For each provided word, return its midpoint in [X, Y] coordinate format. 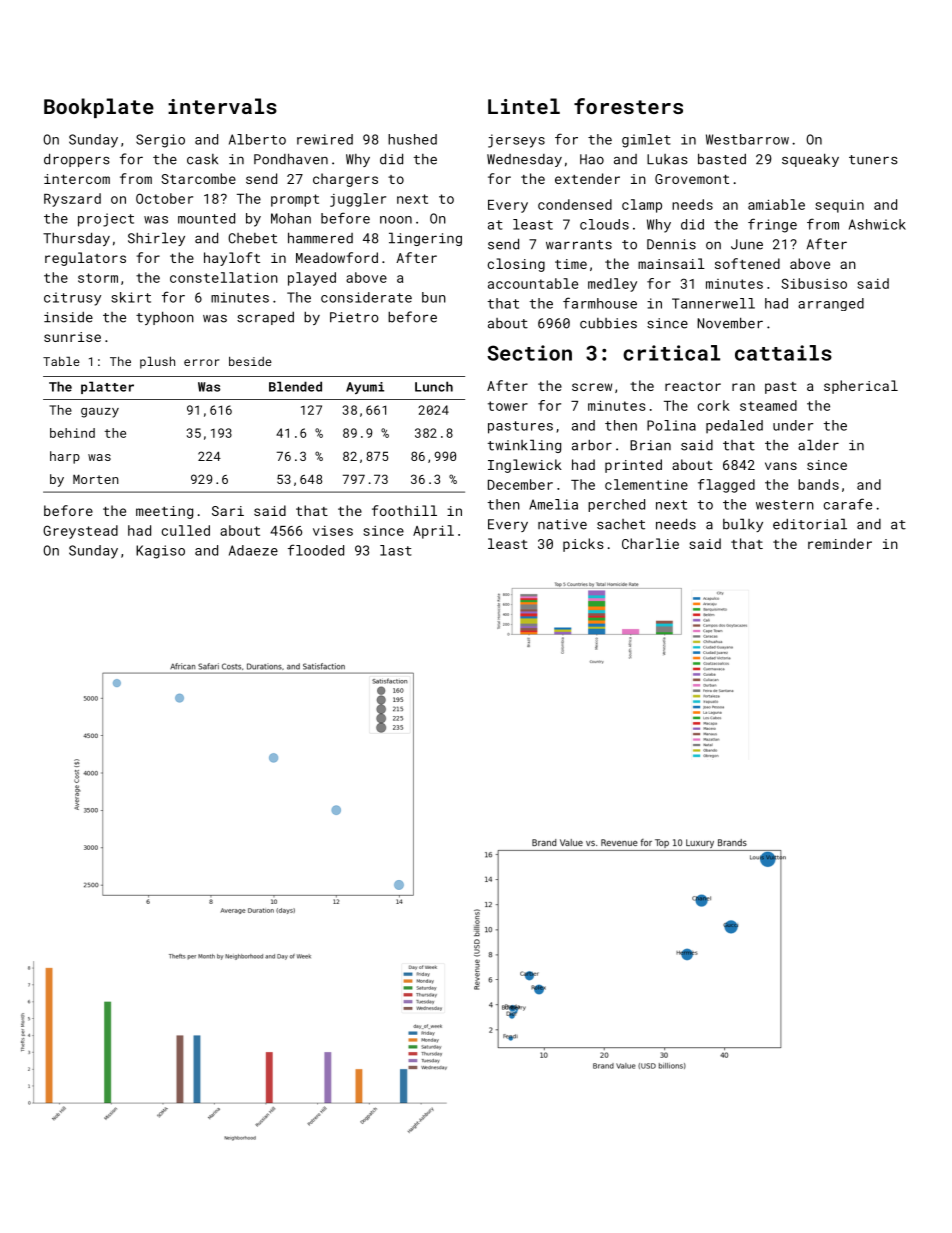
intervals [222, 106]
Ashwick [877, 224]
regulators [85, 259]
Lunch [434, 386]
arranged [831, 304]
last [396, 550]
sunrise [72, 337]
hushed [412, 139]
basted [722, 159]
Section [529, 353]
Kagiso [160, 552]
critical [671, 353]
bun [434, 297]
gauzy [100, 413]
